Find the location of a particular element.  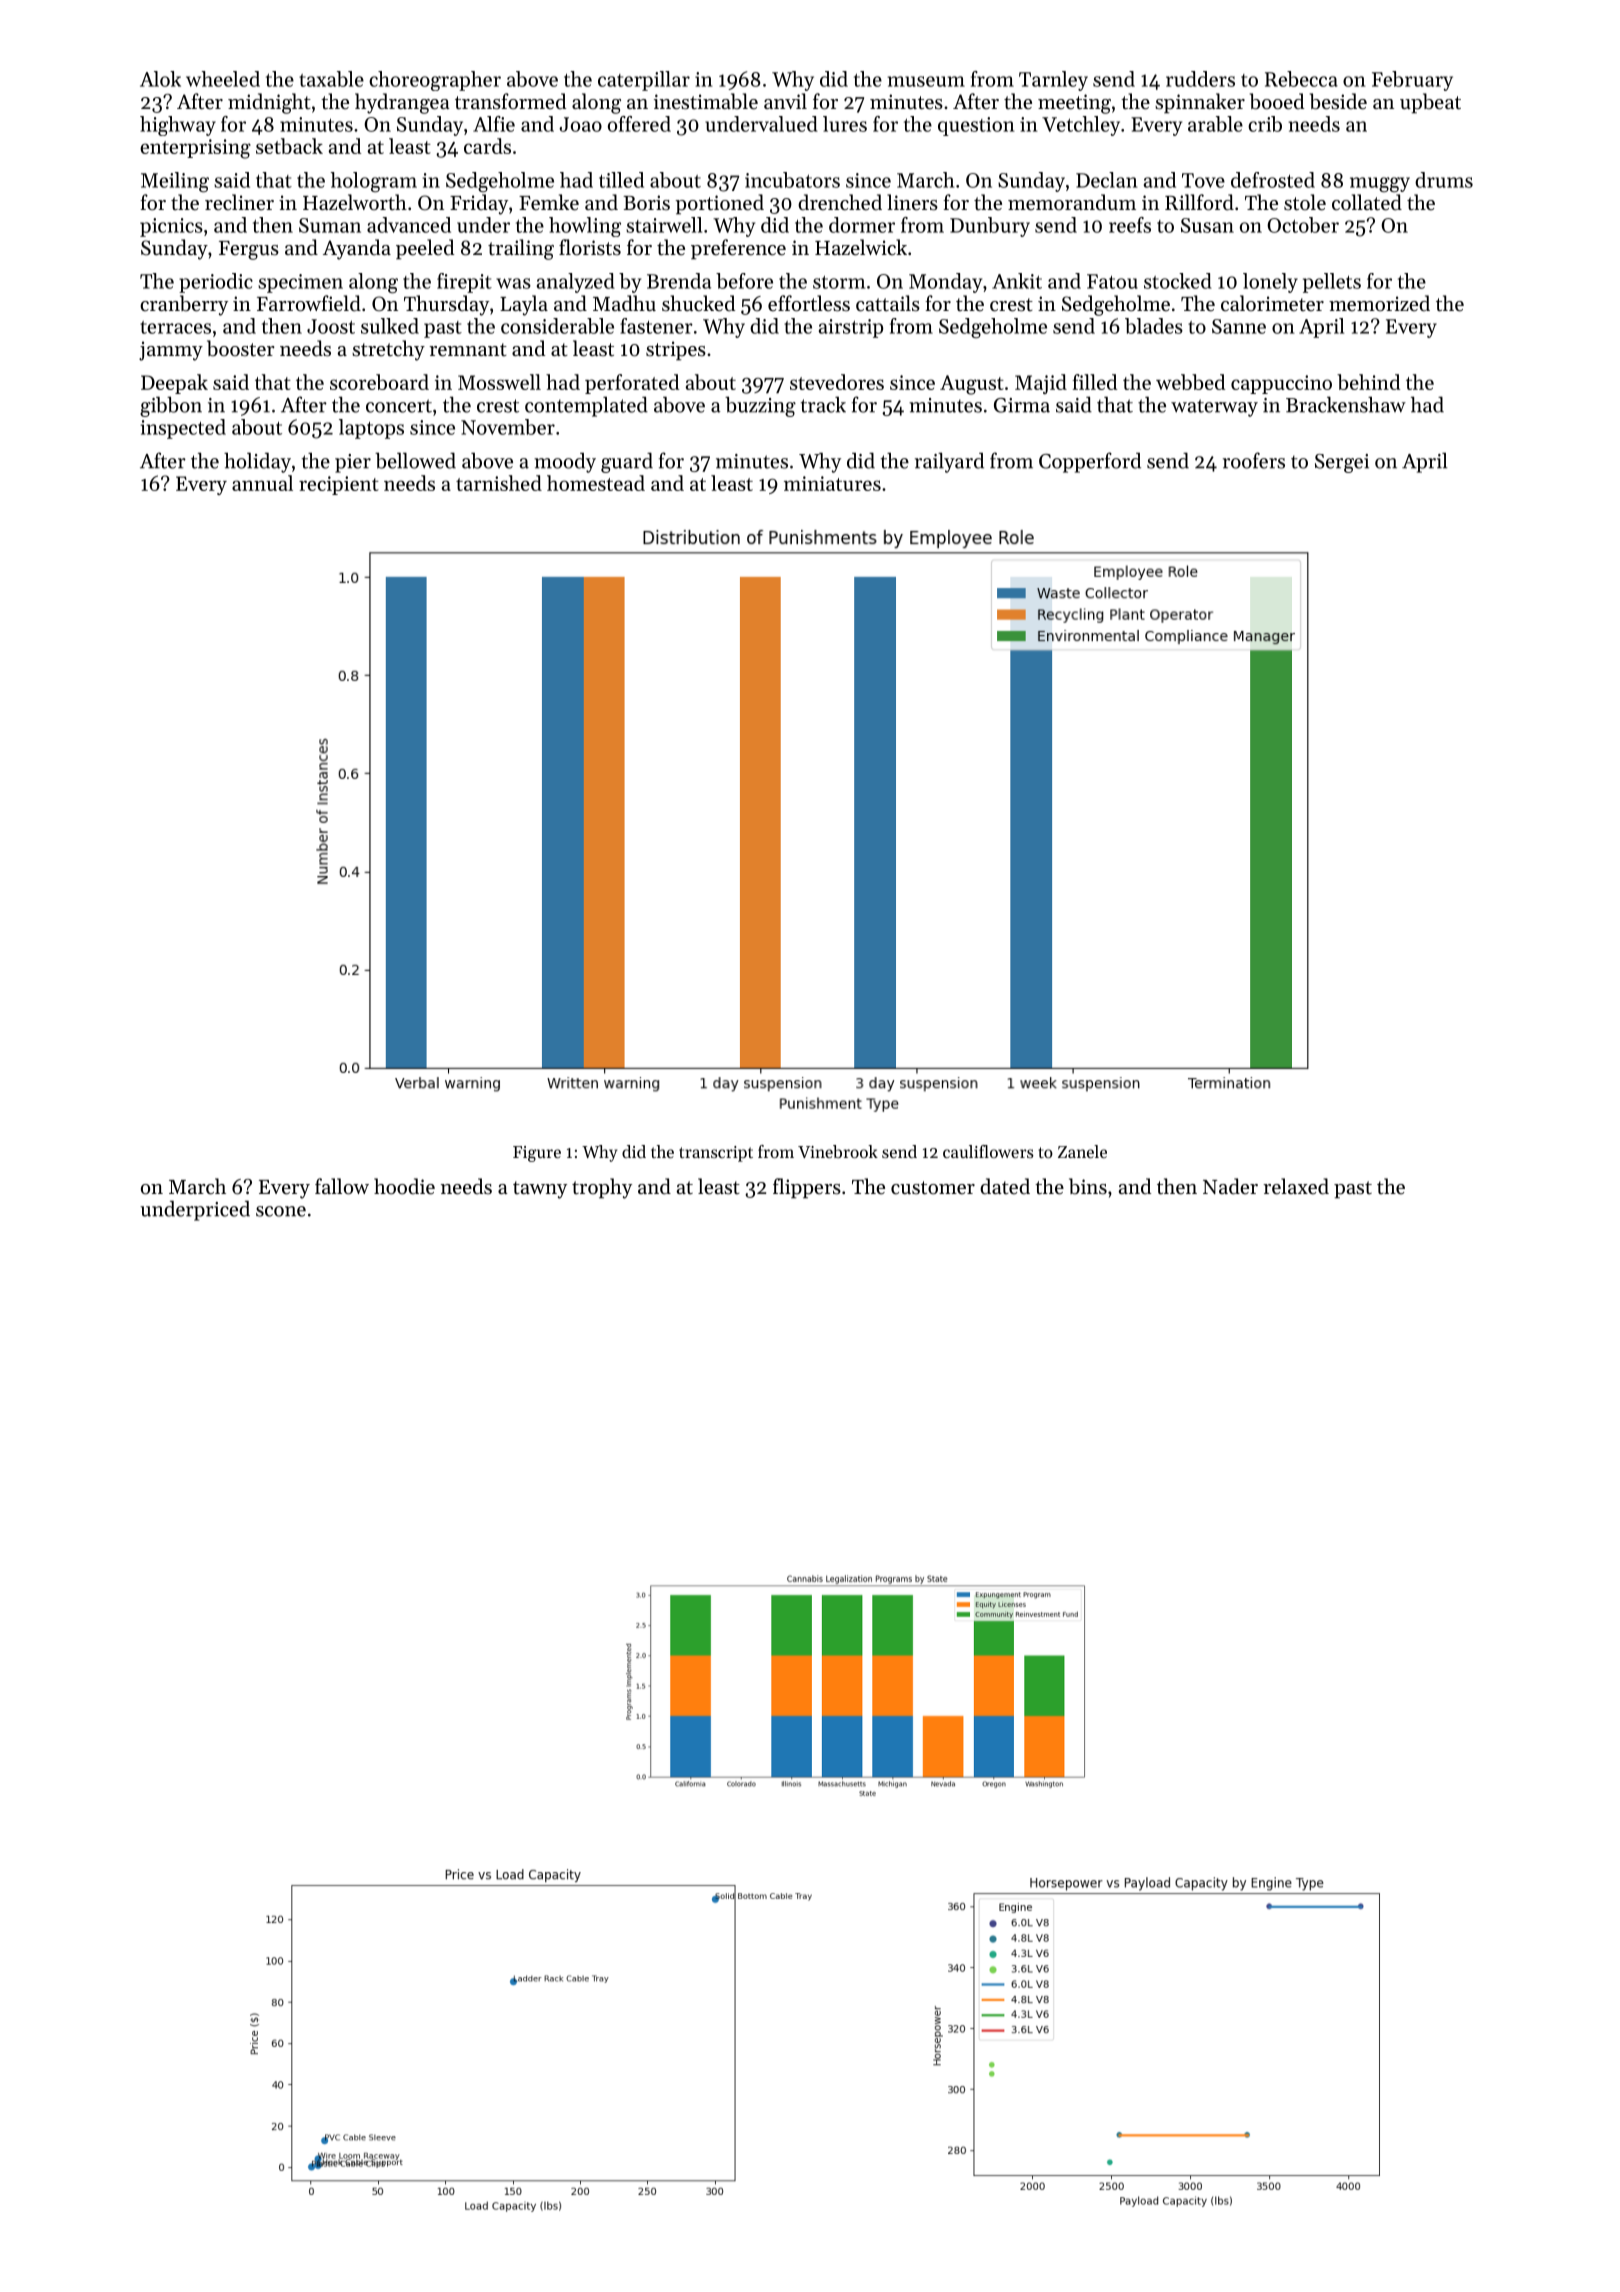

Fatou is located at coordinates (1112, 281).
